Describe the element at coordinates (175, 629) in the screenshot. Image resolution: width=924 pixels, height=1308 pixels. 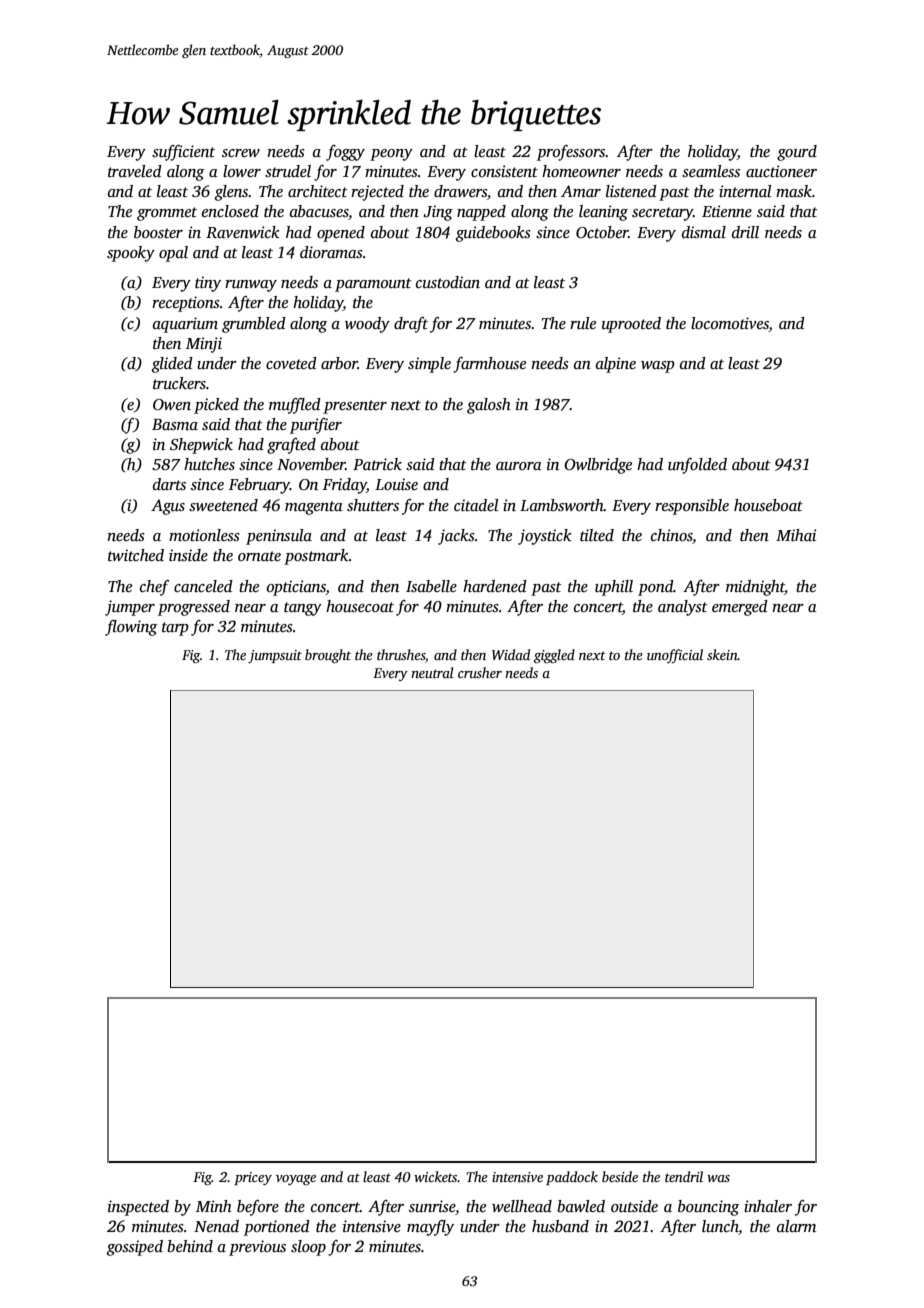
I see `tarp` at that location.
